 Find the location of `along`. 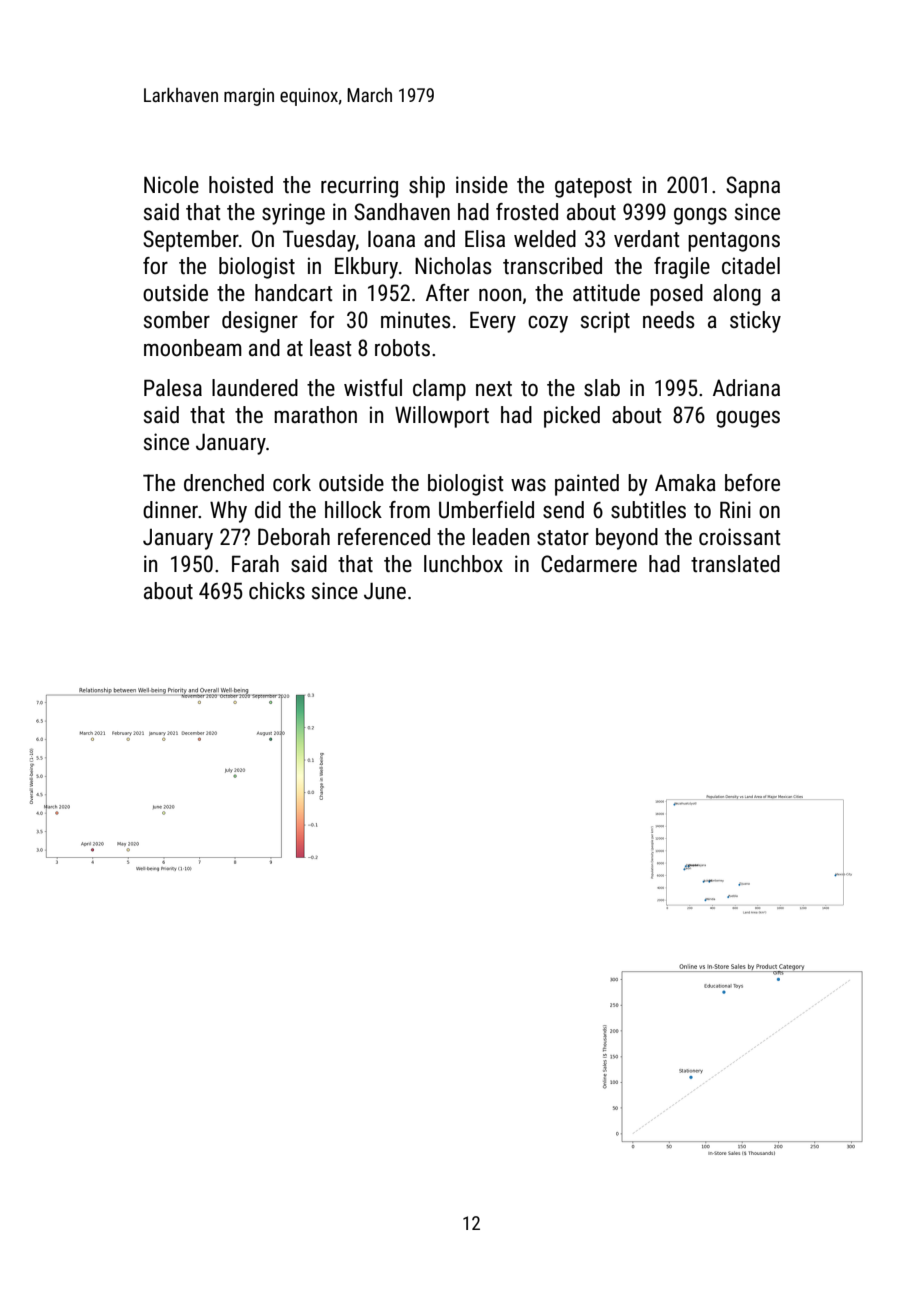

along is located at coordinates (737, 295).
